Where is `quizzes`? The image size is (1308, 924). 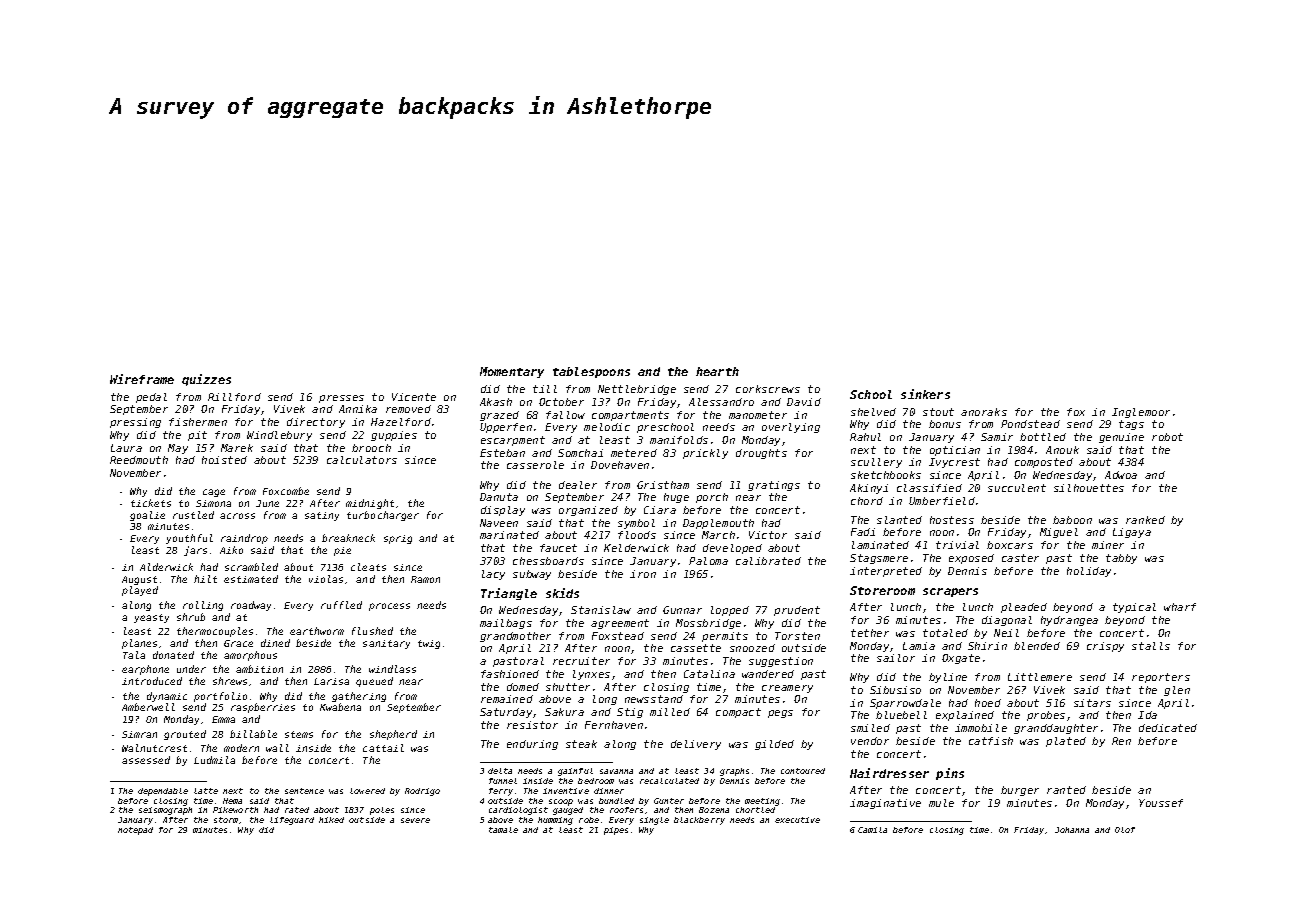 quizzes is located at coordinates (206, 380).
